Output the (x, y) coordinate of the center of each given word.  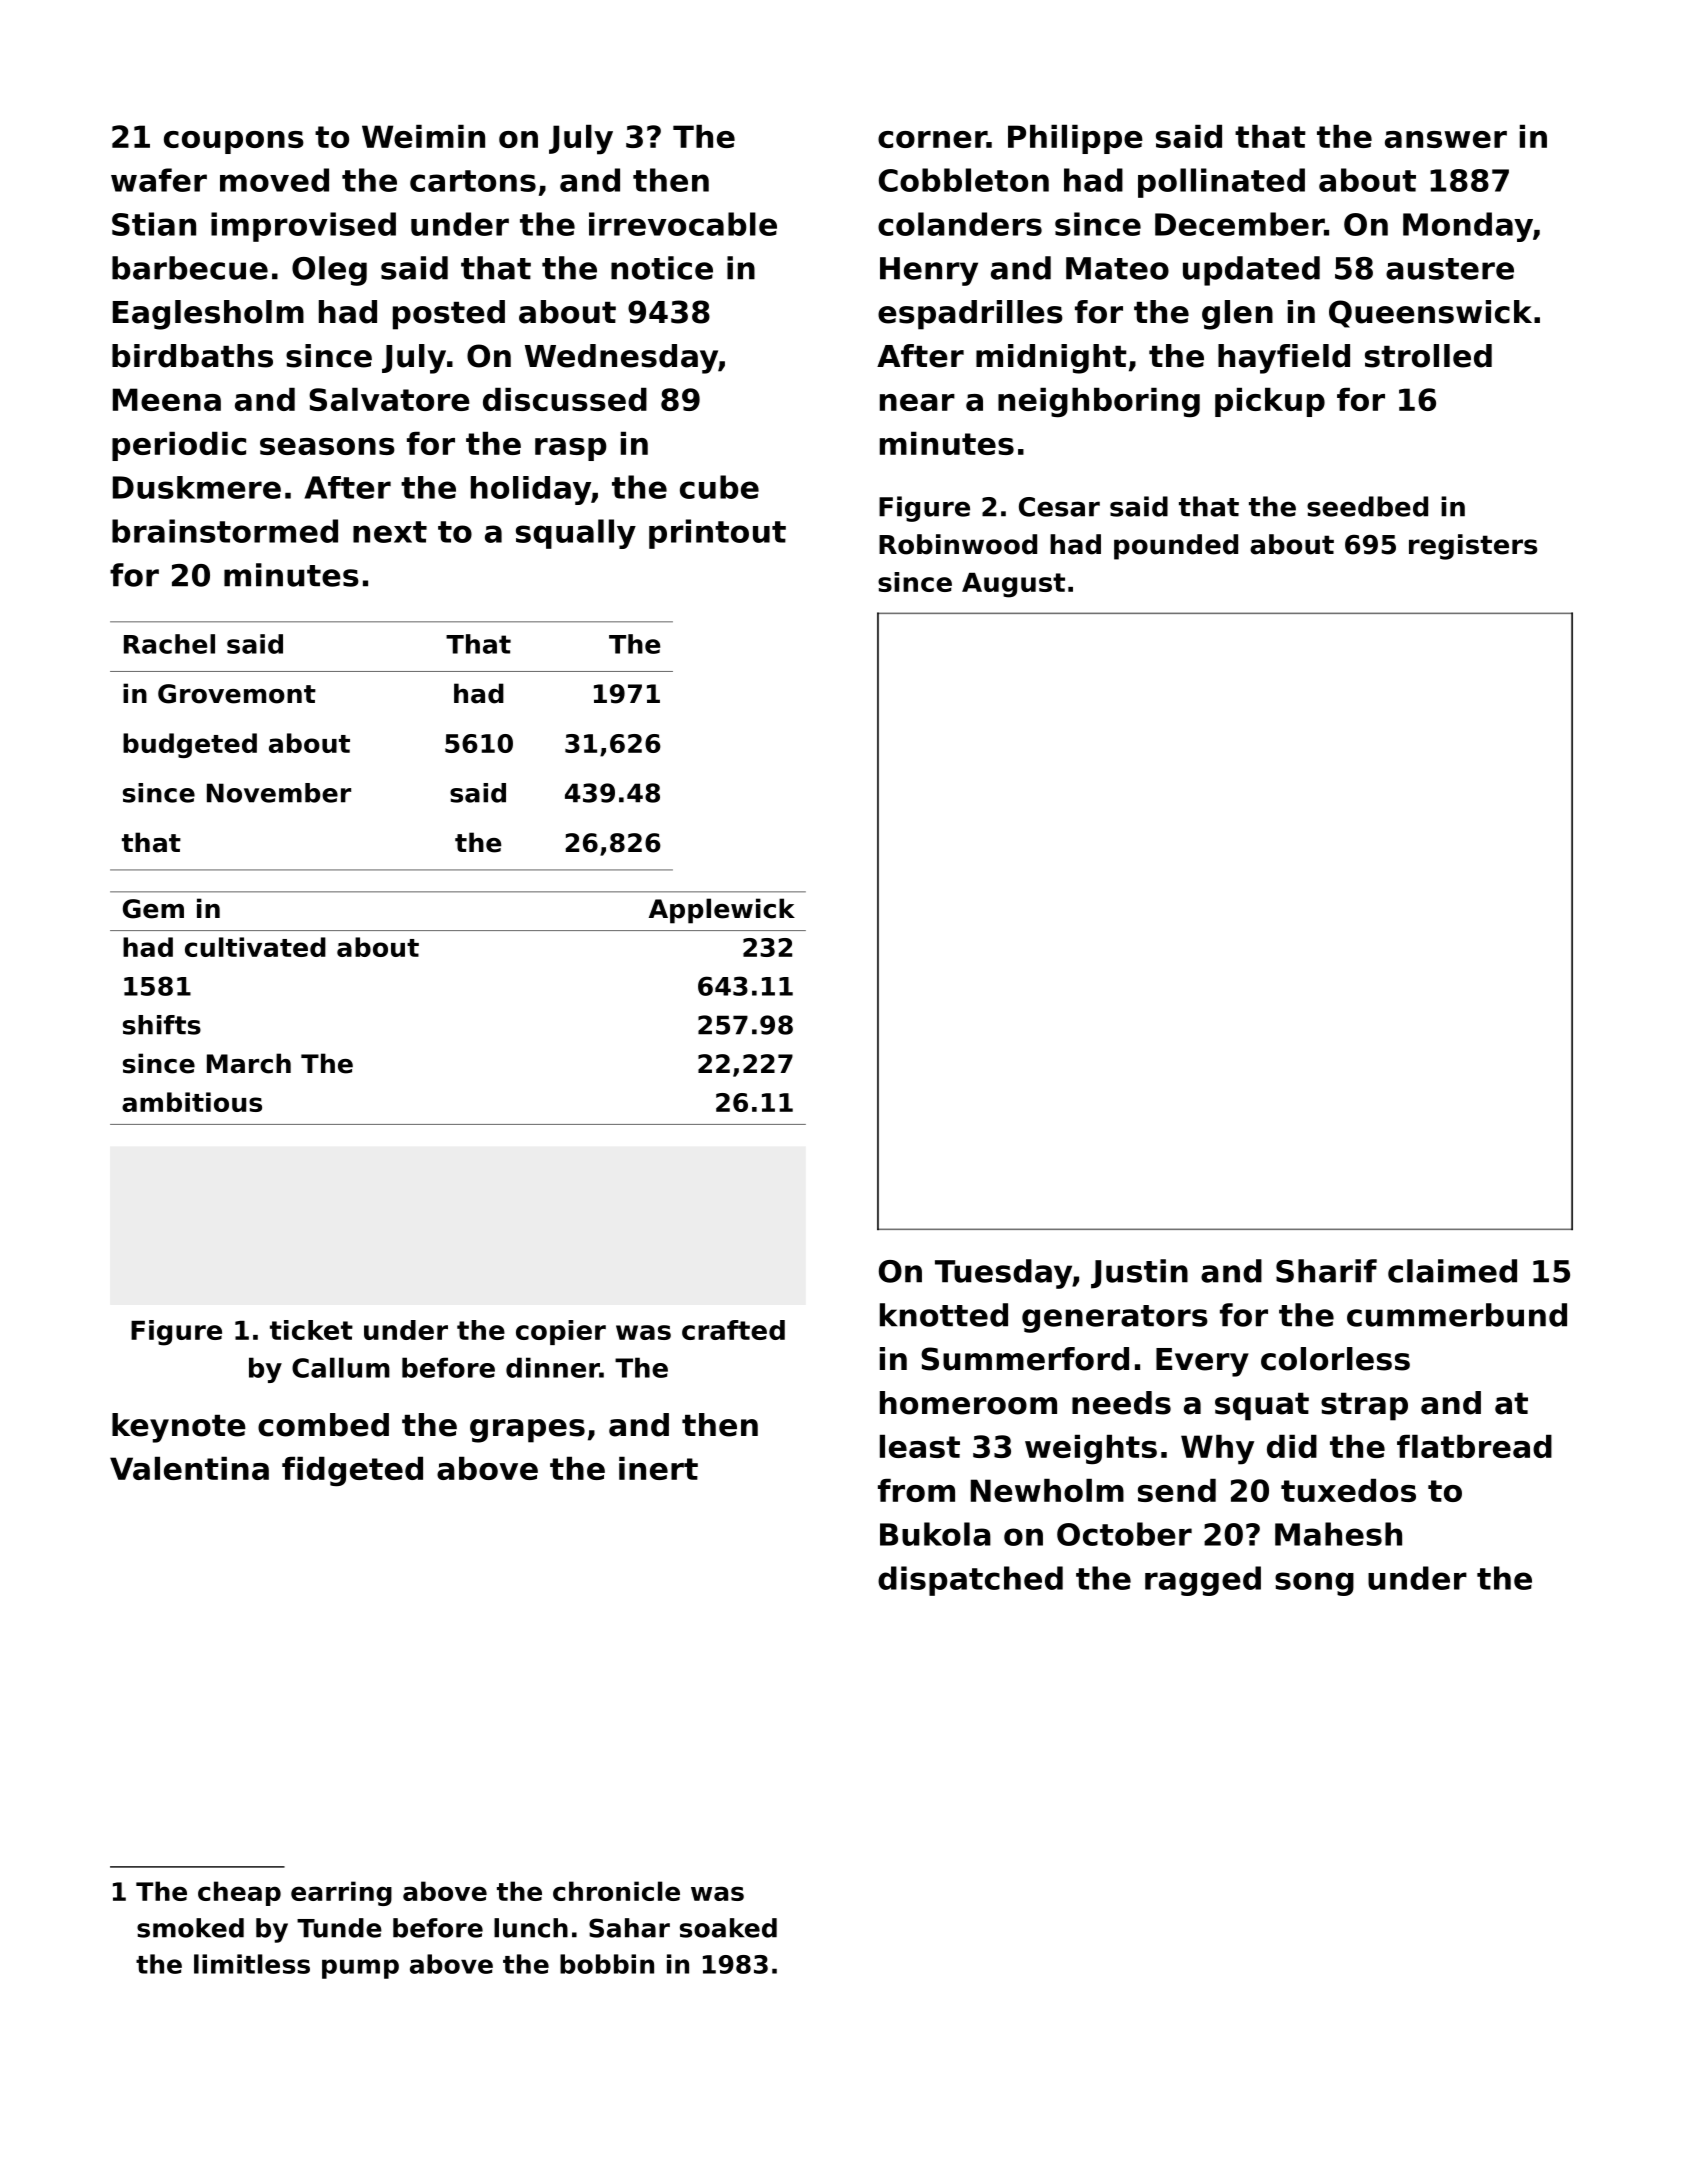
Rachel (169, 644)
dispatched (970, 1581)
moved (274, 180)
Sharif (1326, 1271)
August (1013, 585)
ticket (311, 1330)
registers (1473, 547)
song (1314, 1584)
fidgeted (352, 1472)
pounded (1176, 547)
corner (932, 139)
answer (1446, 139)
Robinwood (958, 544)
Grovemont (237, 694)
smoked (190, 1928)
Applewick (722, 911)
